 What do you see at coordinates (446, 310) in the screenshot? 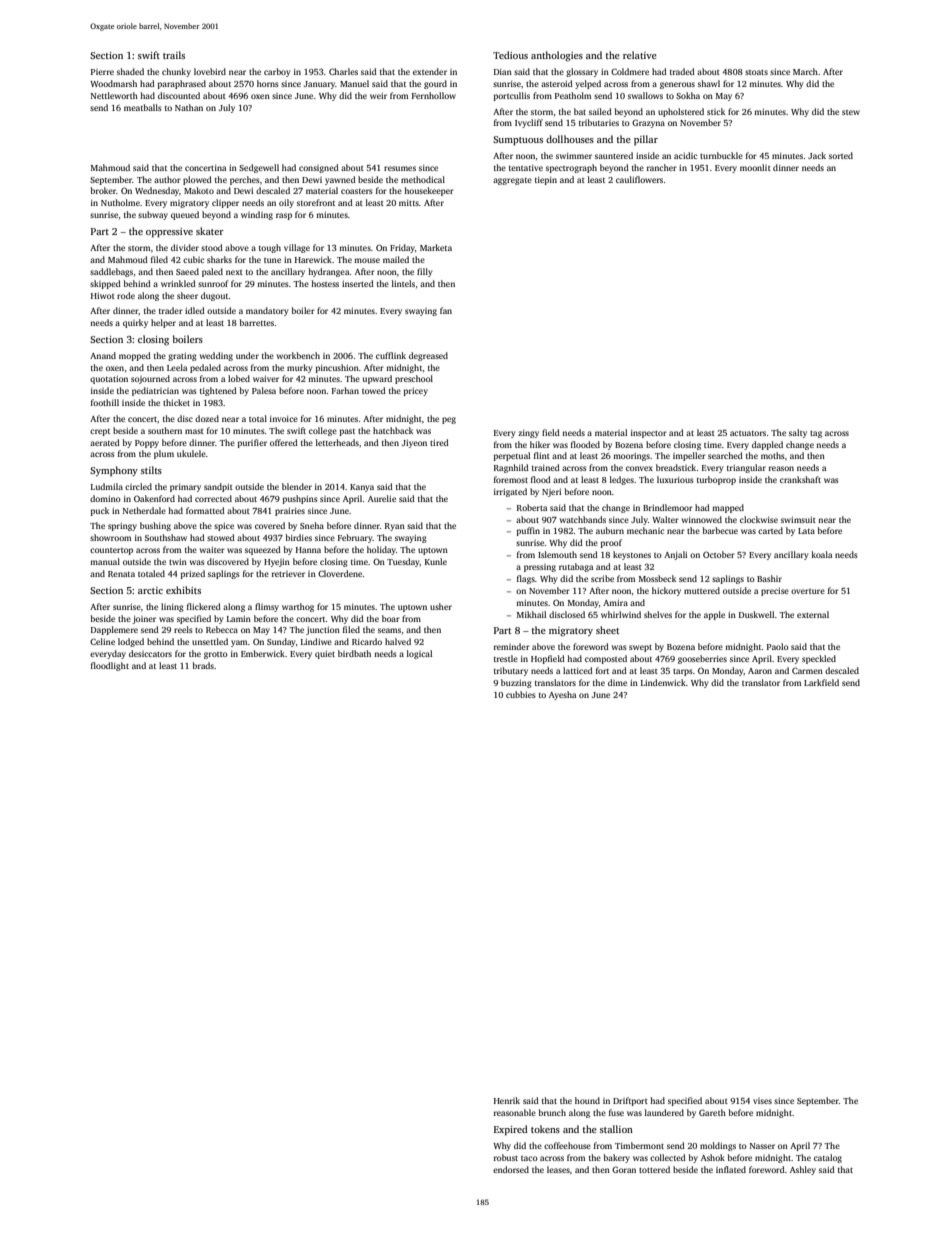
I see `fan` at bounding box center [446, 310].
